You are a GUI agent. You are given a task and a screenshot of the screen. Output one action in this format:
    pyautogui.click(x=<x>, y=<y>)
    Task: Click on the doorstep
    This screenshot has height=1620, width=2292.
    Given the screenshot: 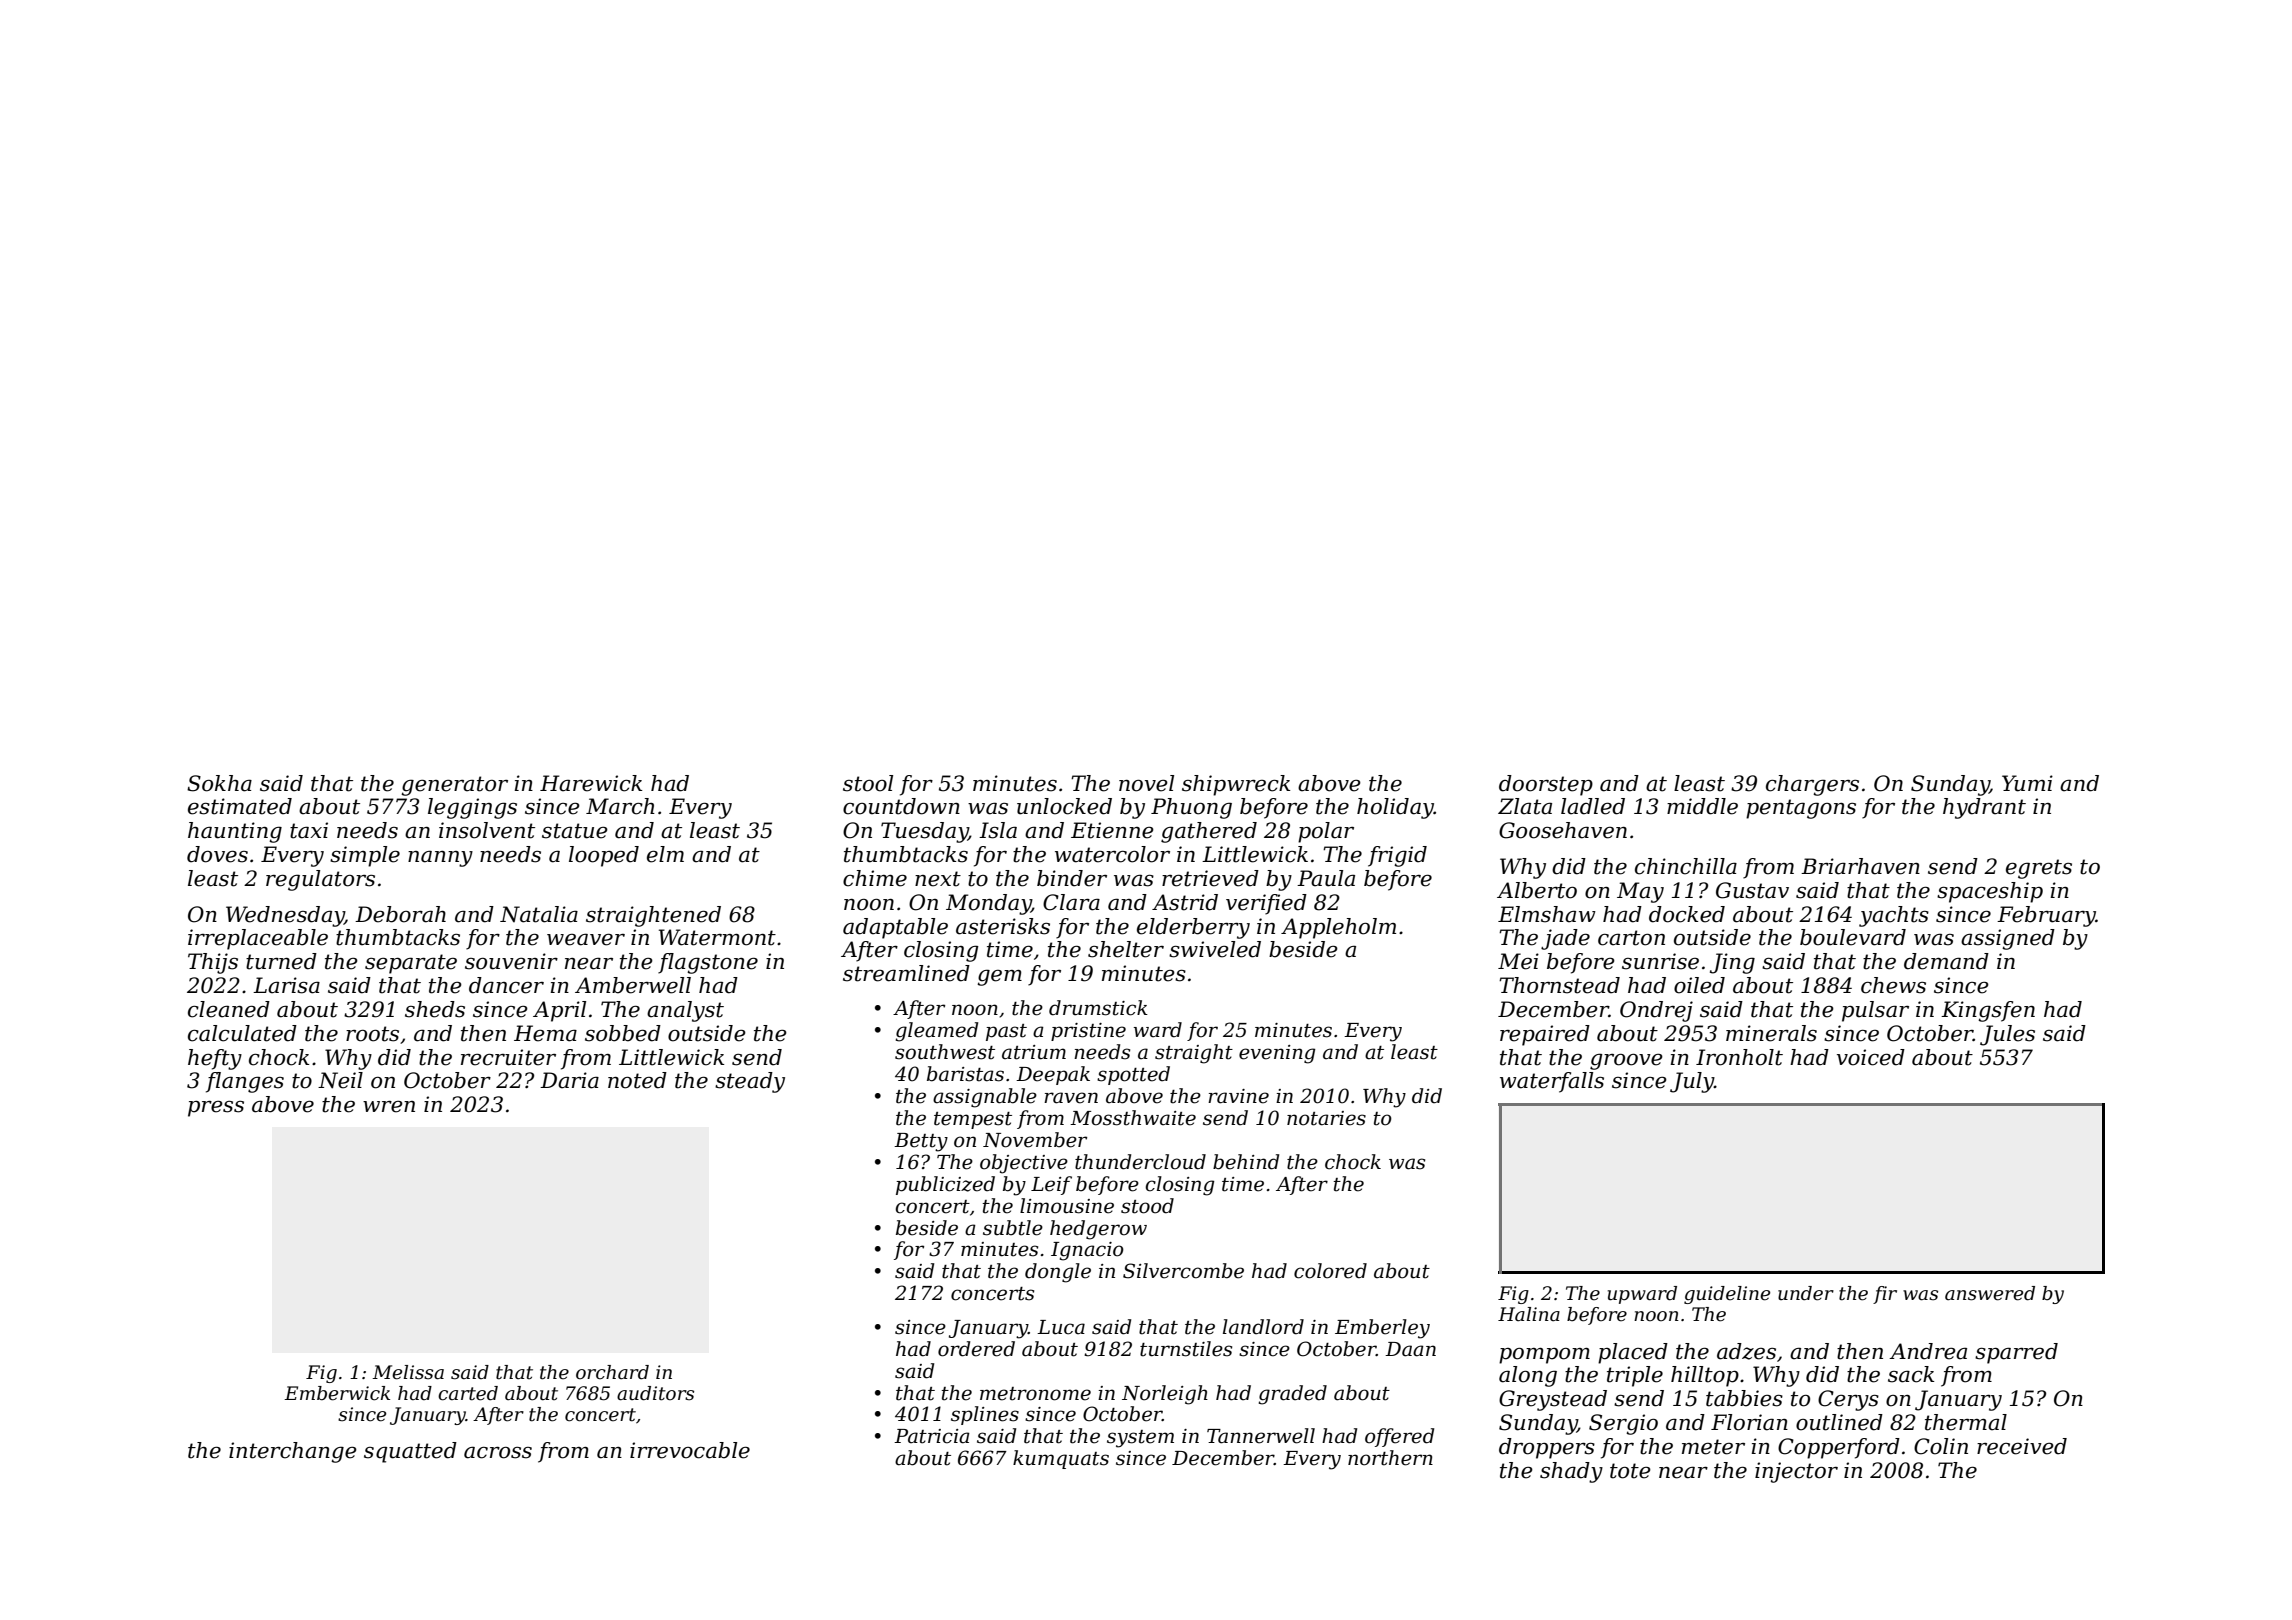 What is the action you would take?
    pyautogui.click(x=1546, y=785)
